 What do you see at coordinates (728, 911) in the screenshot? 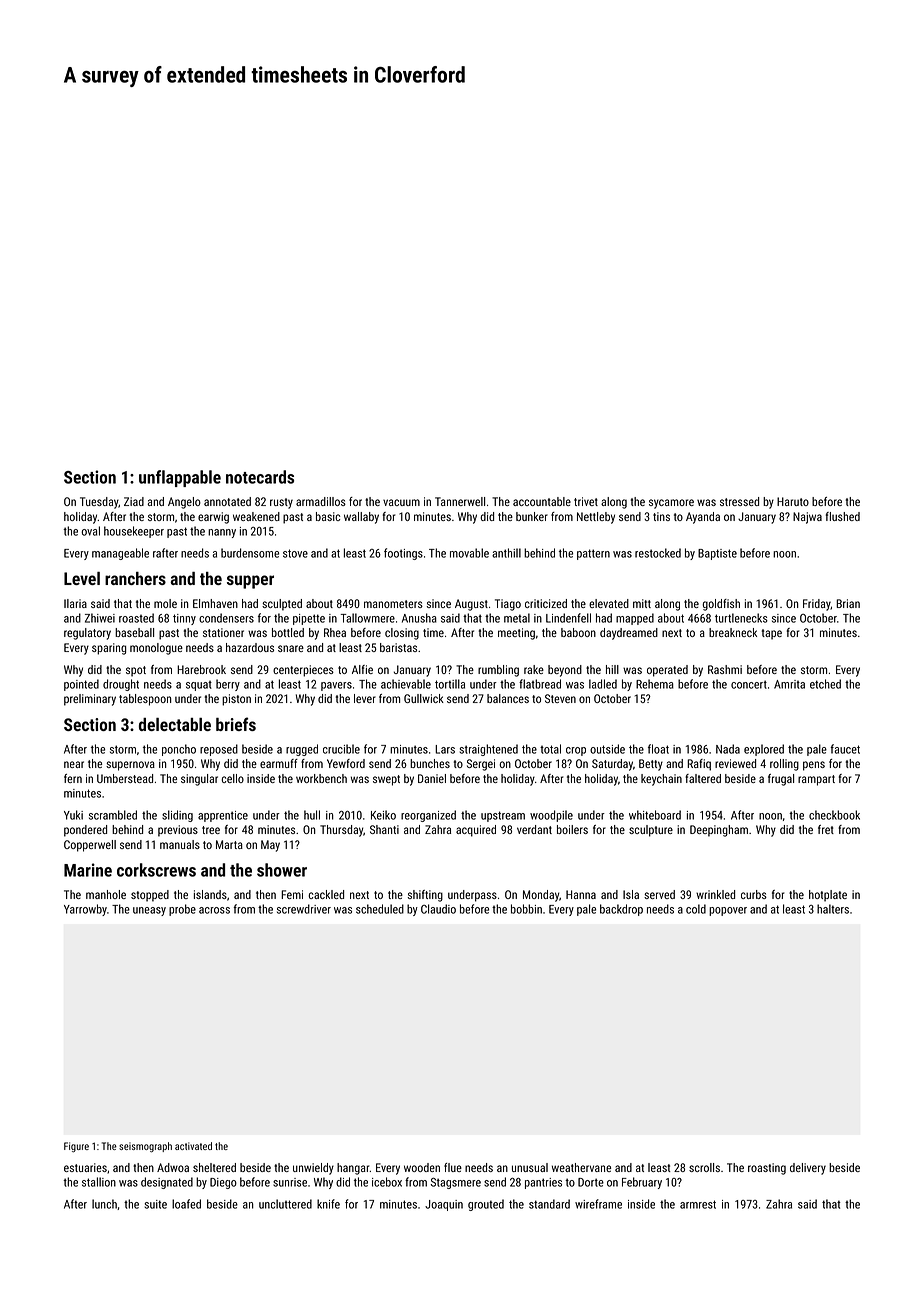
I see `popover` at bounding box center [728, 911].
